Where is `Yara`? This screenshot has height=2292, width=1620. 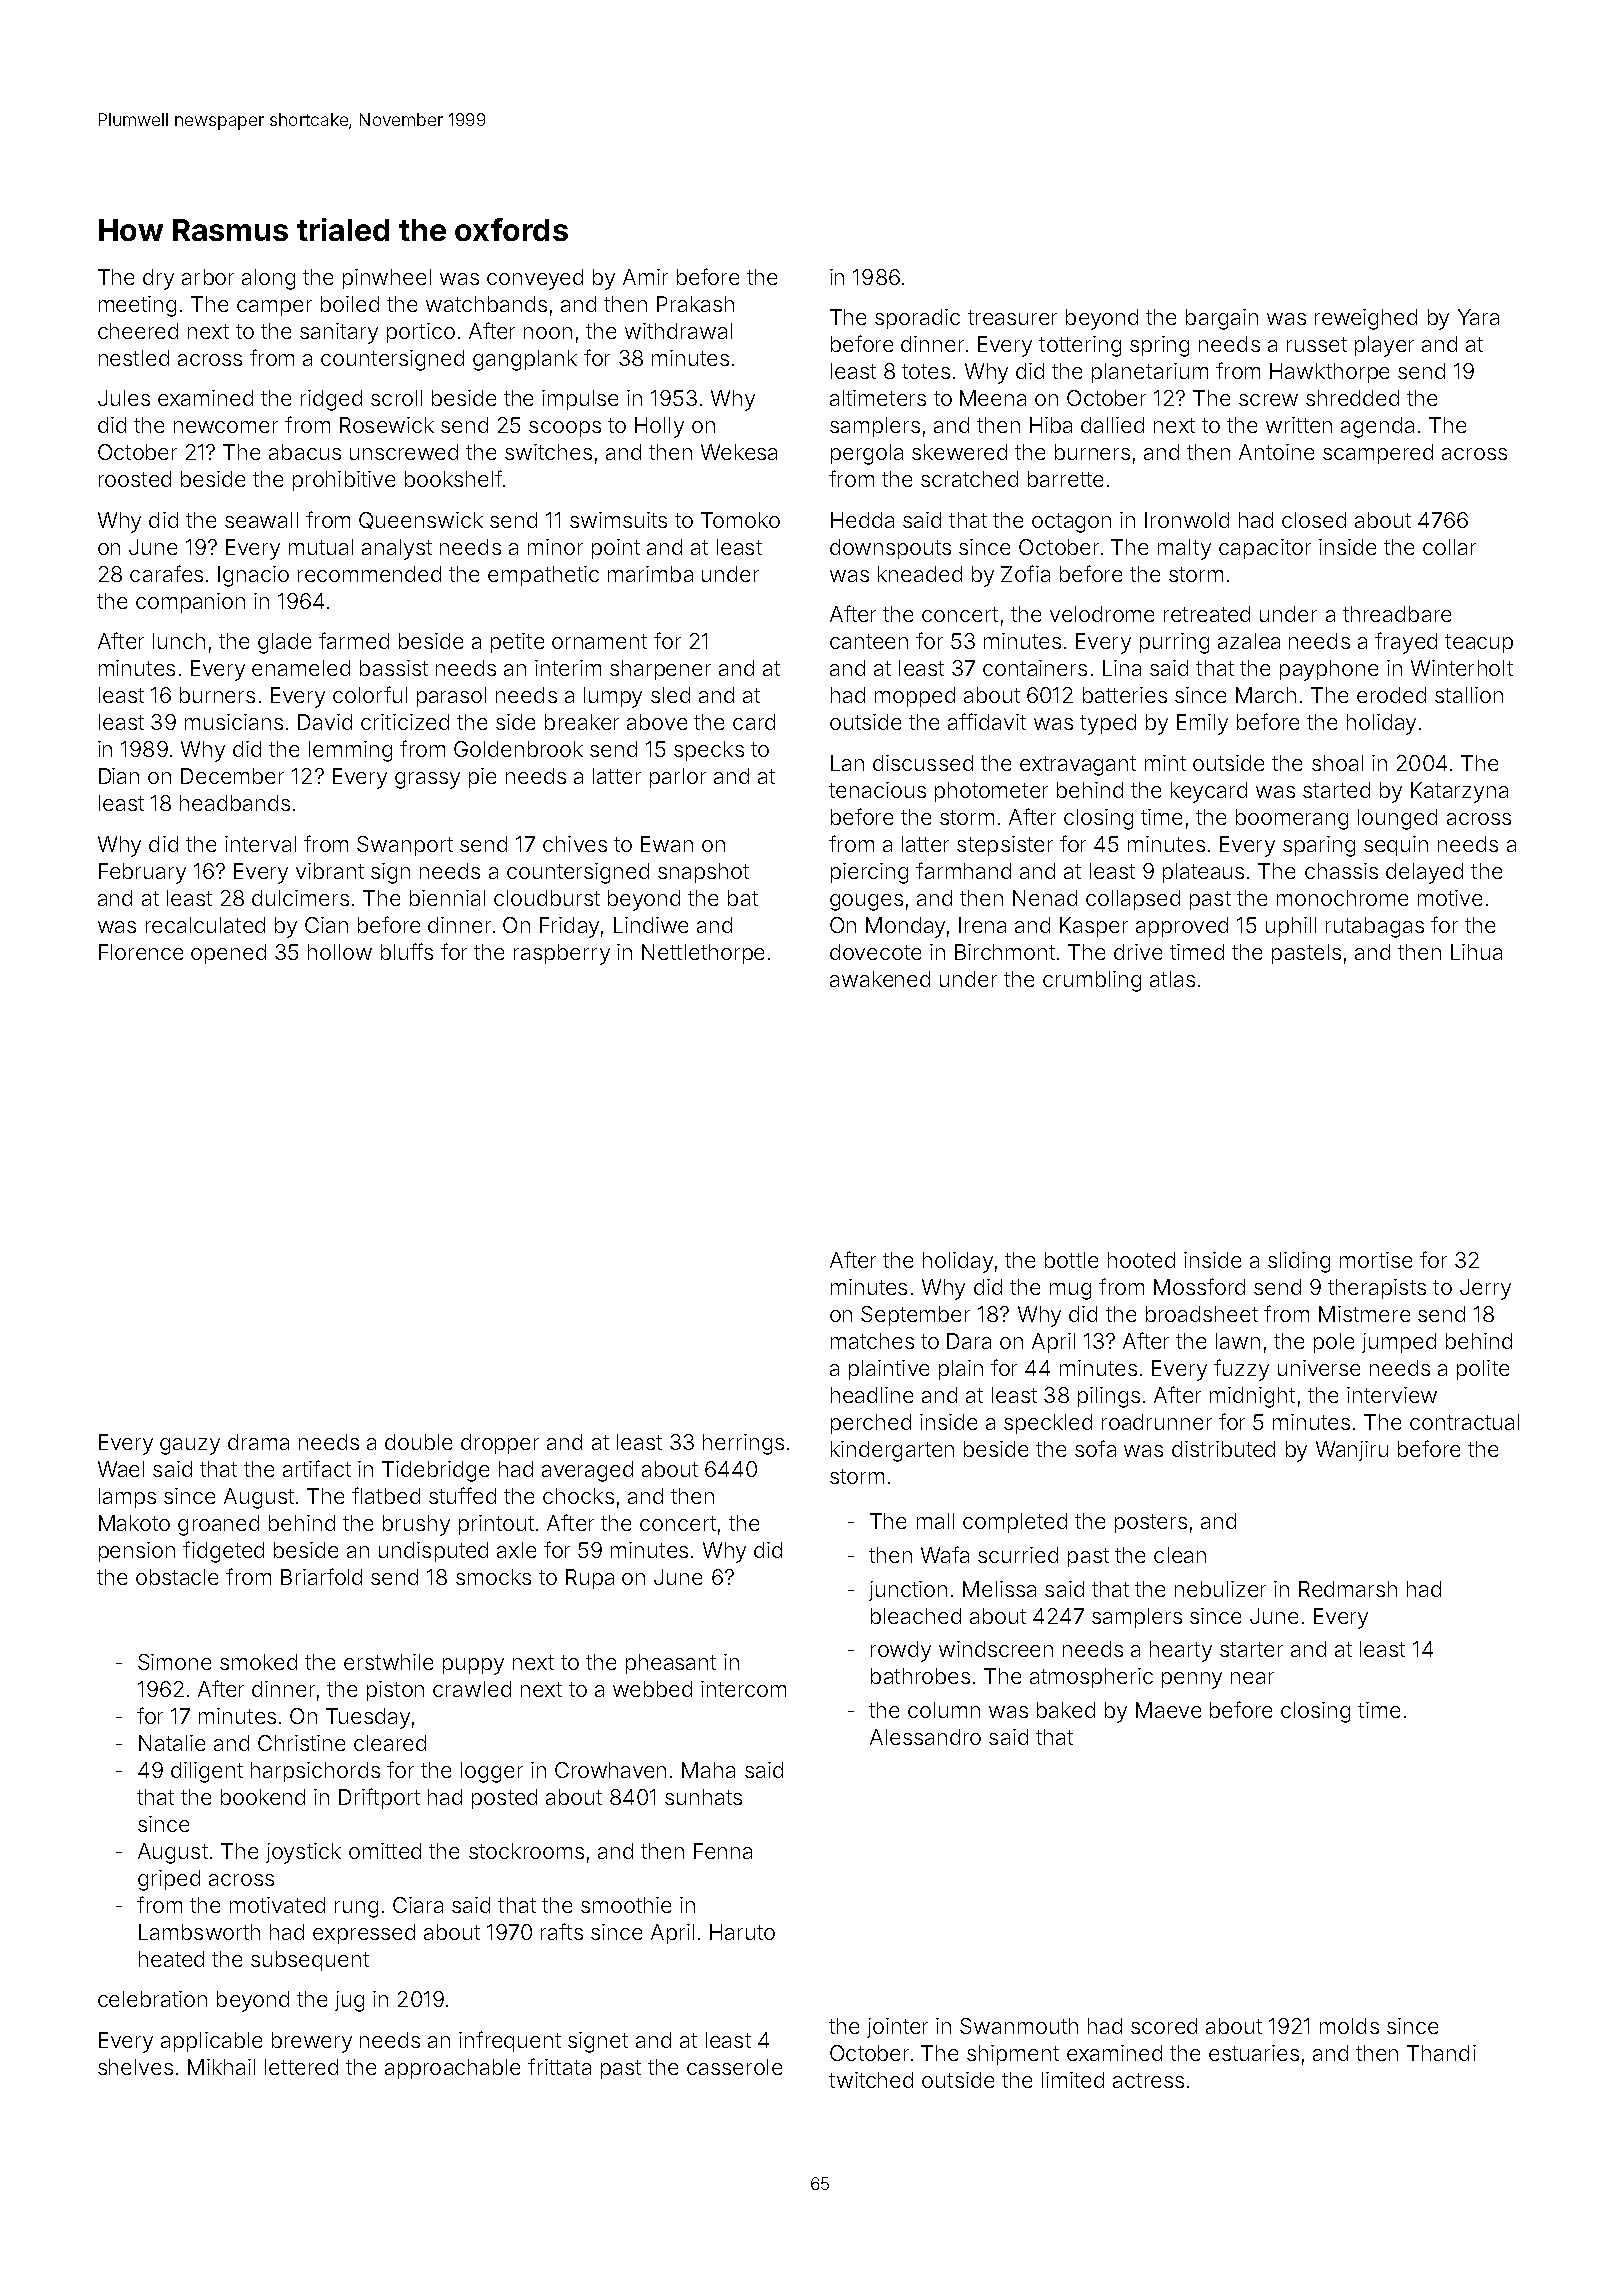
Yara is located at coordinates (1478, 317).
